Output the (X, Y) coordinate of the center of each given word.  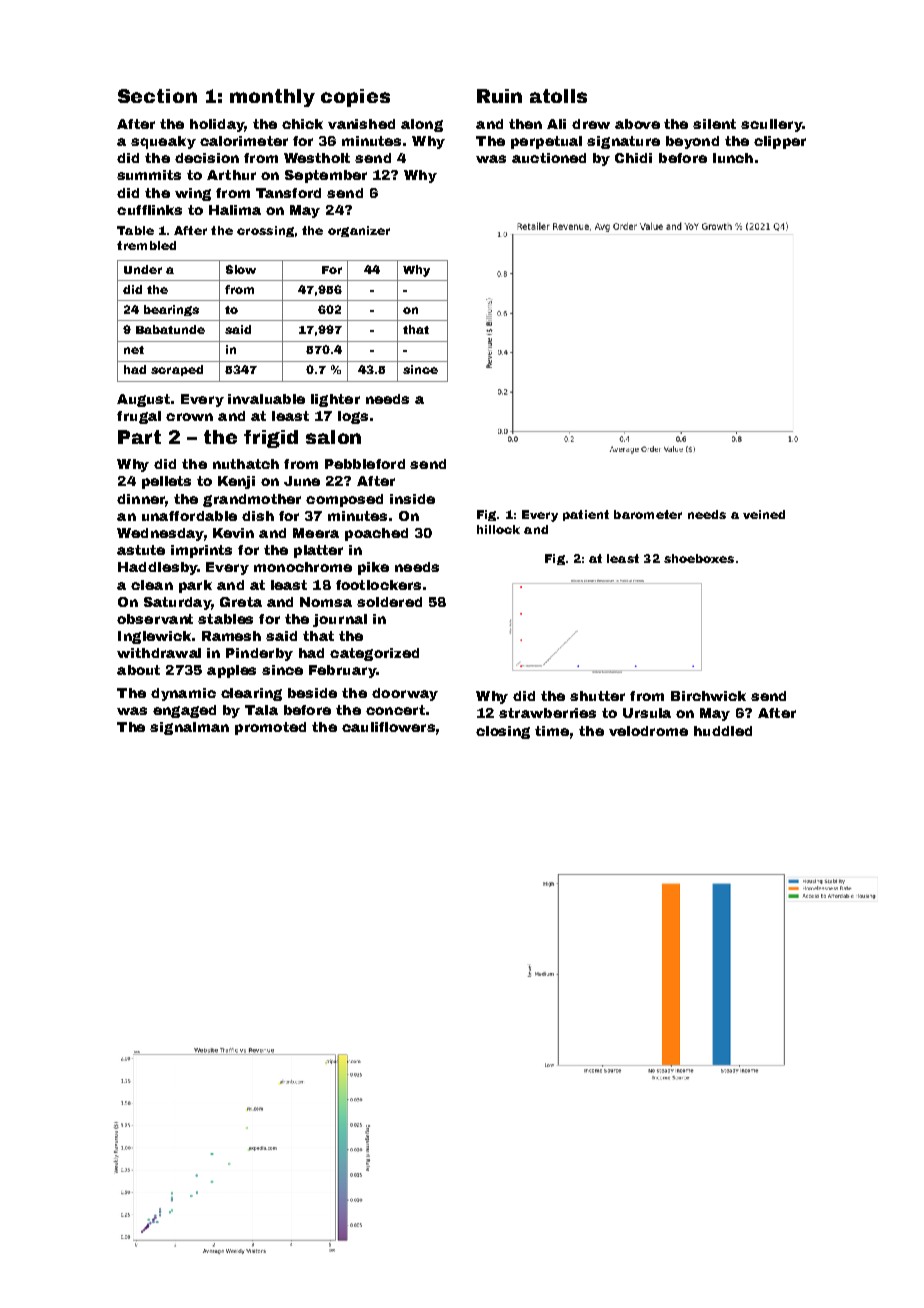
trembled (146, 245)
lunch (733, 158)
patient (586, 515)
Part (139, 437)
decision (207, 158)
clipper (780, 142)
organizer (359, 231)
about (138, 670)
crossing (265, 231)
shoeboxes (699, 558)
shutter (597, 696)
